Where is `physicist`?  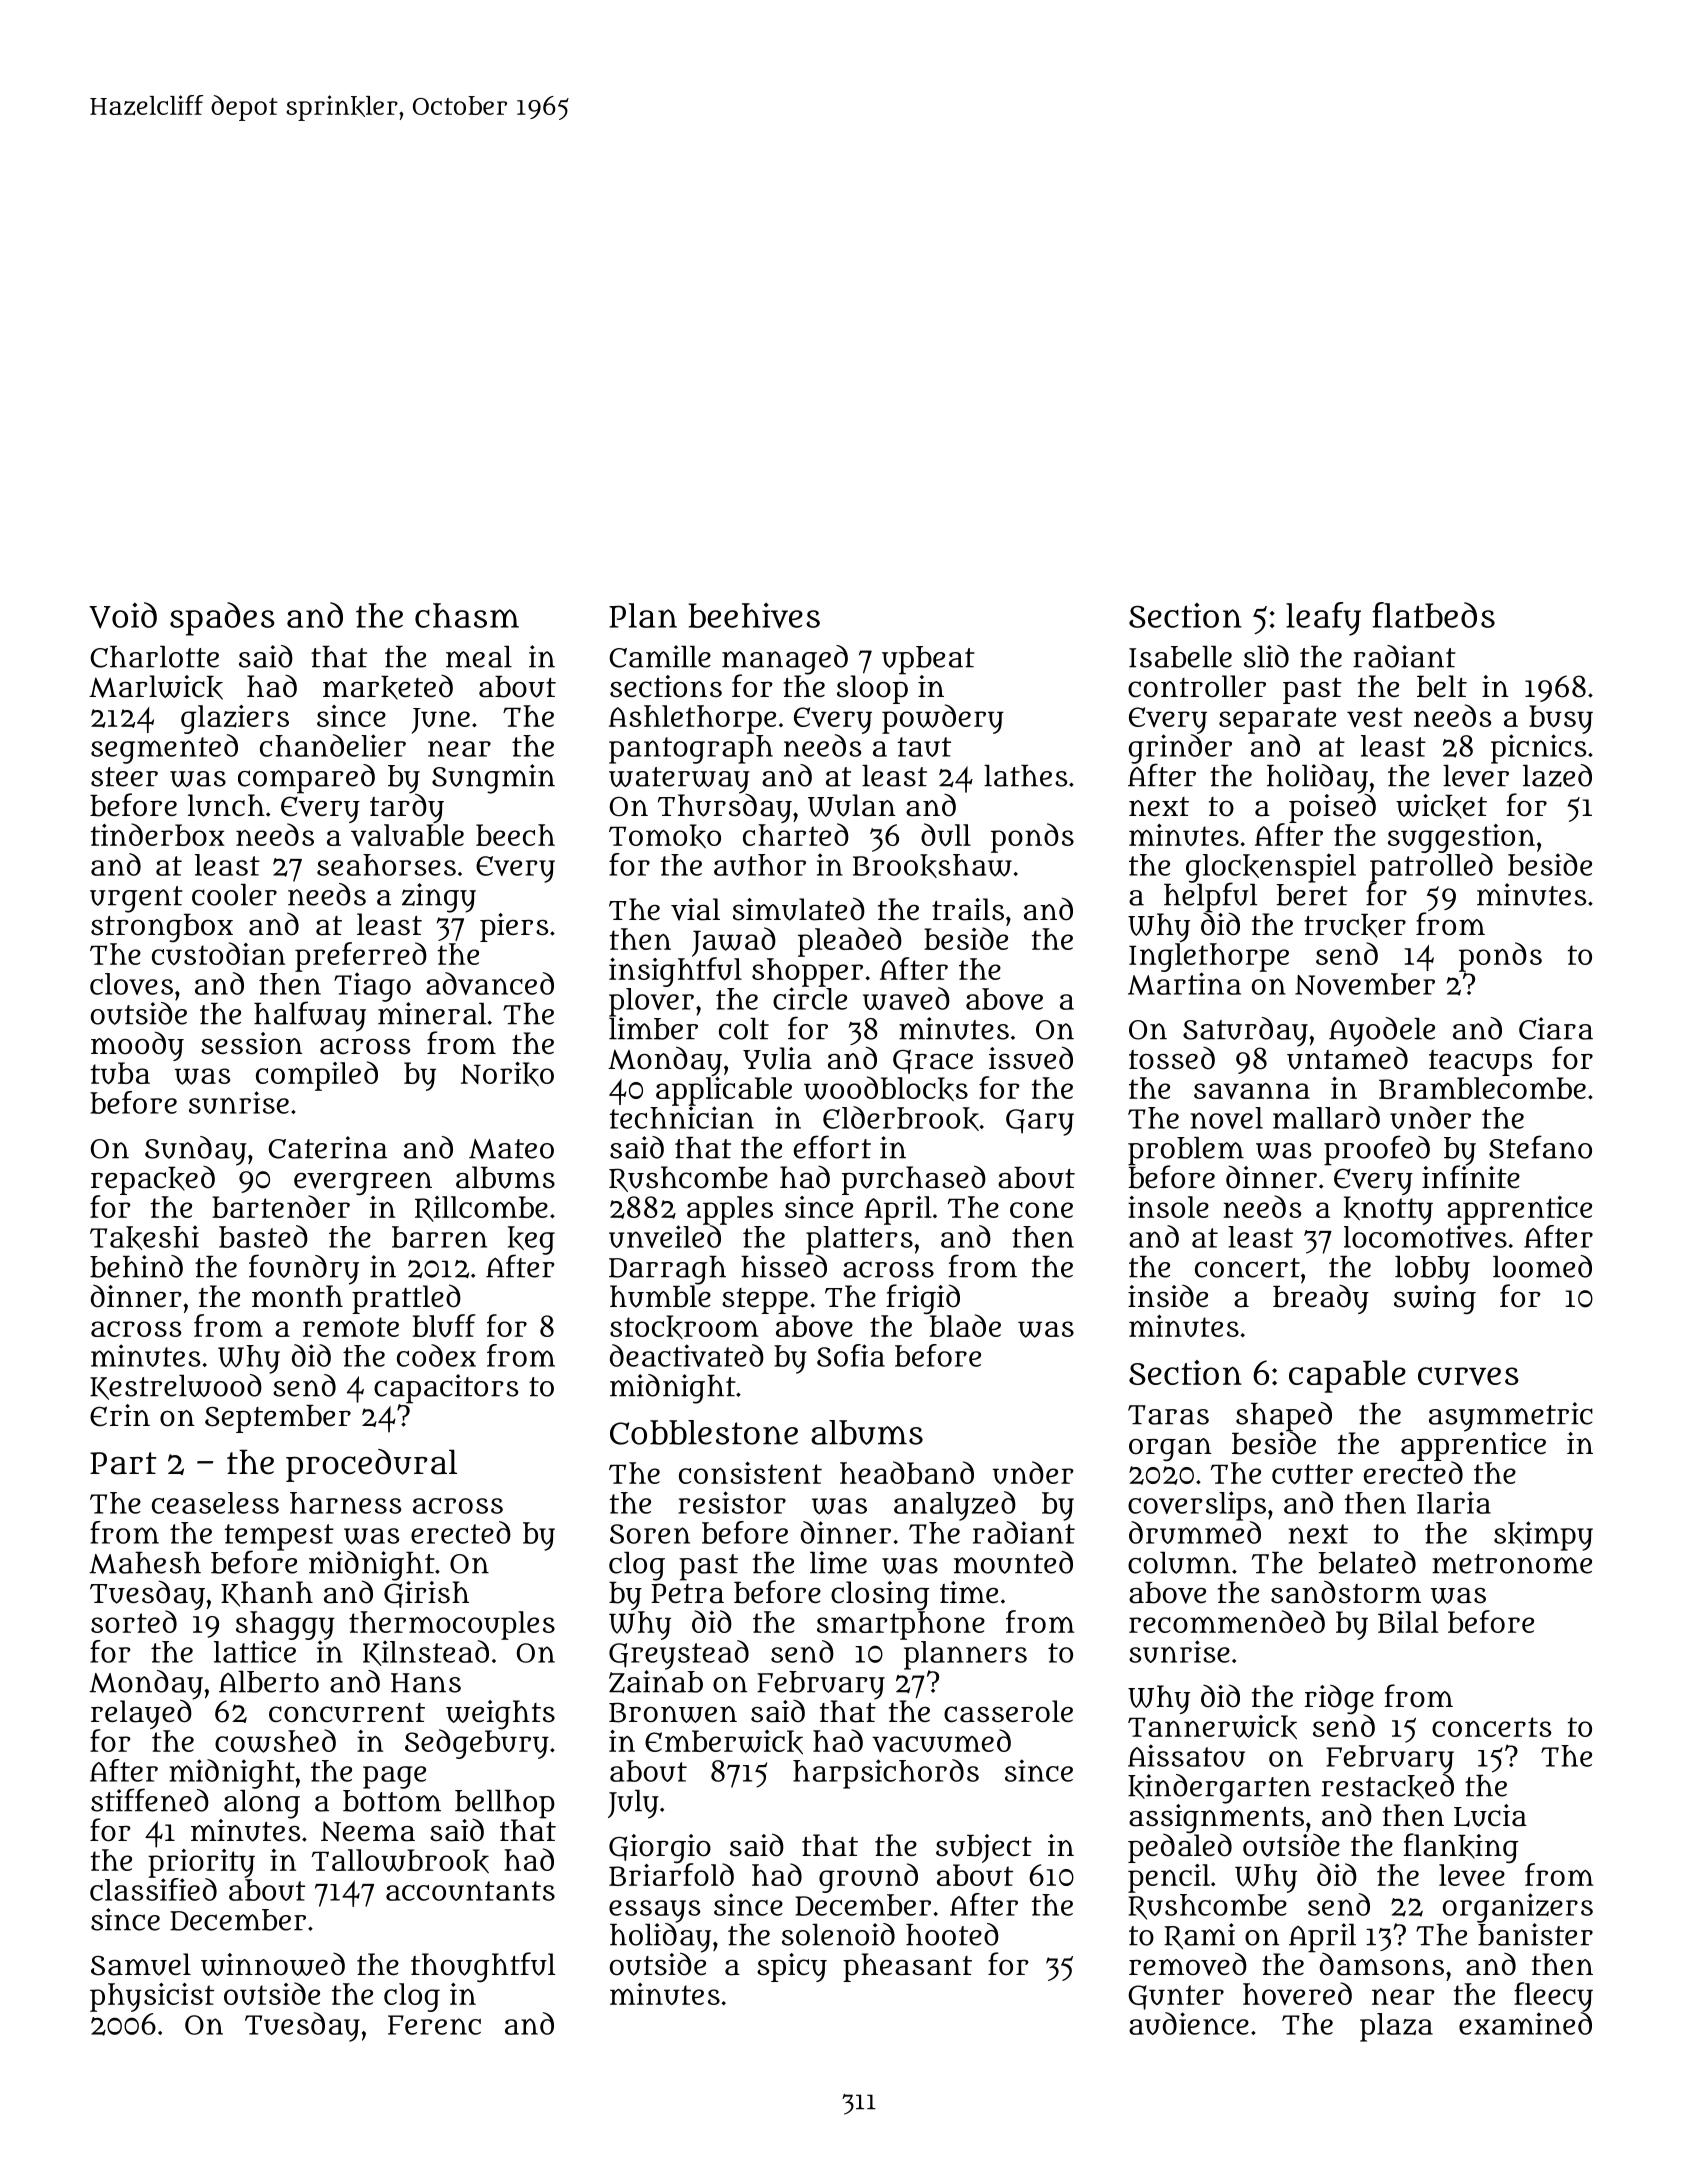 physicist is located at coordinates (152, 1997).
